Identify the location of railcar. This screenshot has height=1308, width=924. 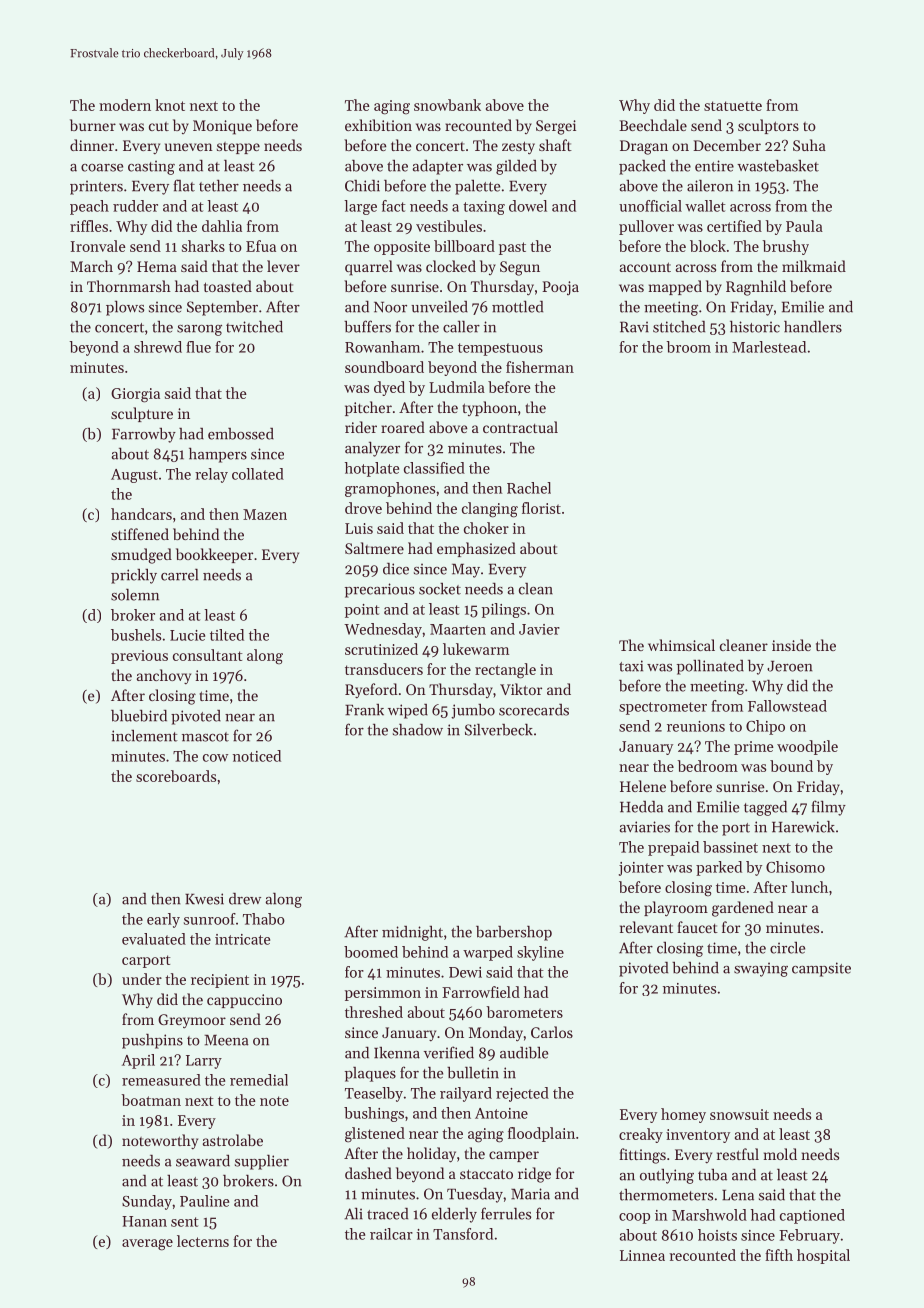
(391, 1234).
